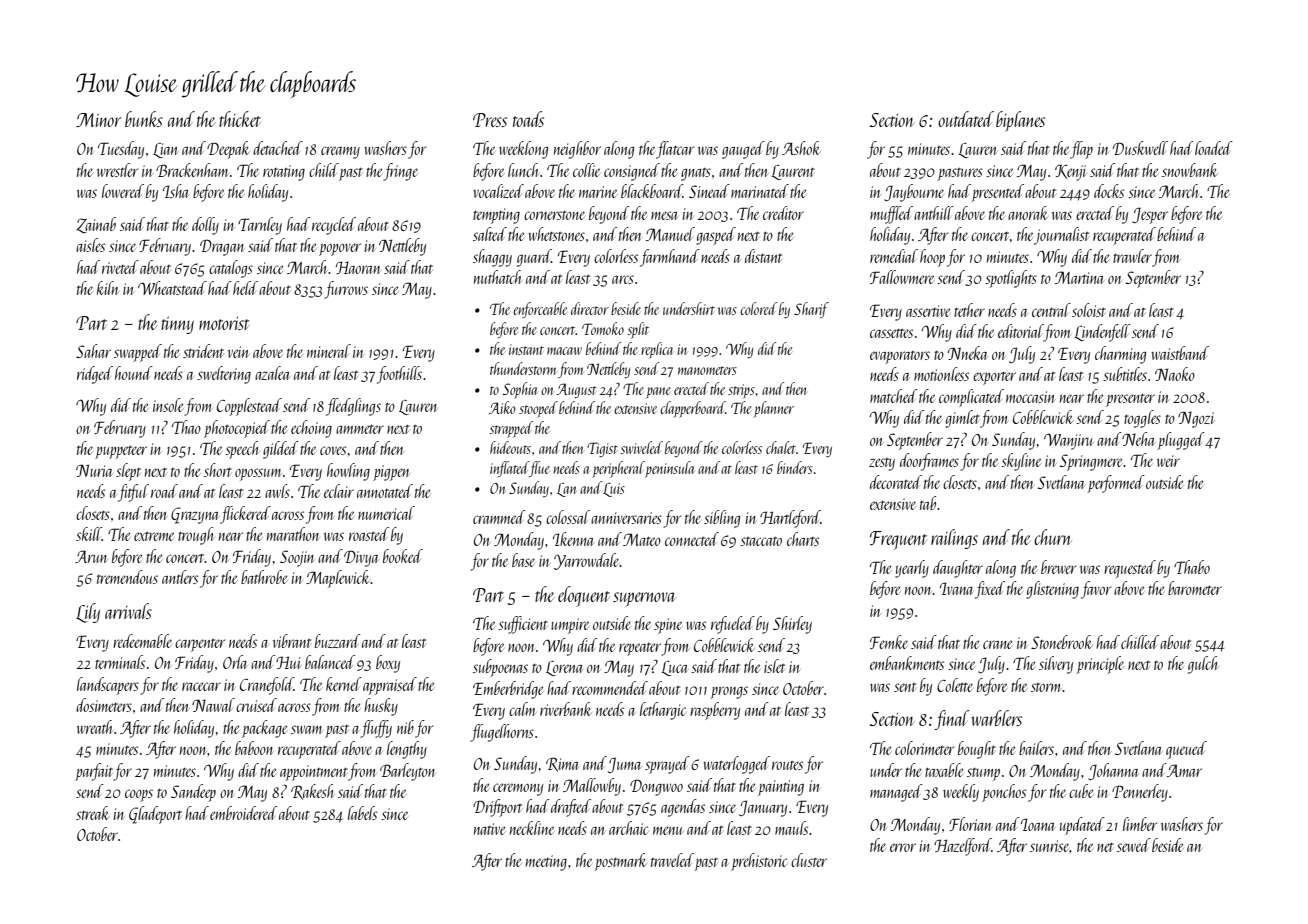 The height and width of the image is (924, 1308). What do you see at coordinates (93, 813) in the image?
I see `streak` at bounding box center [93, 813].
